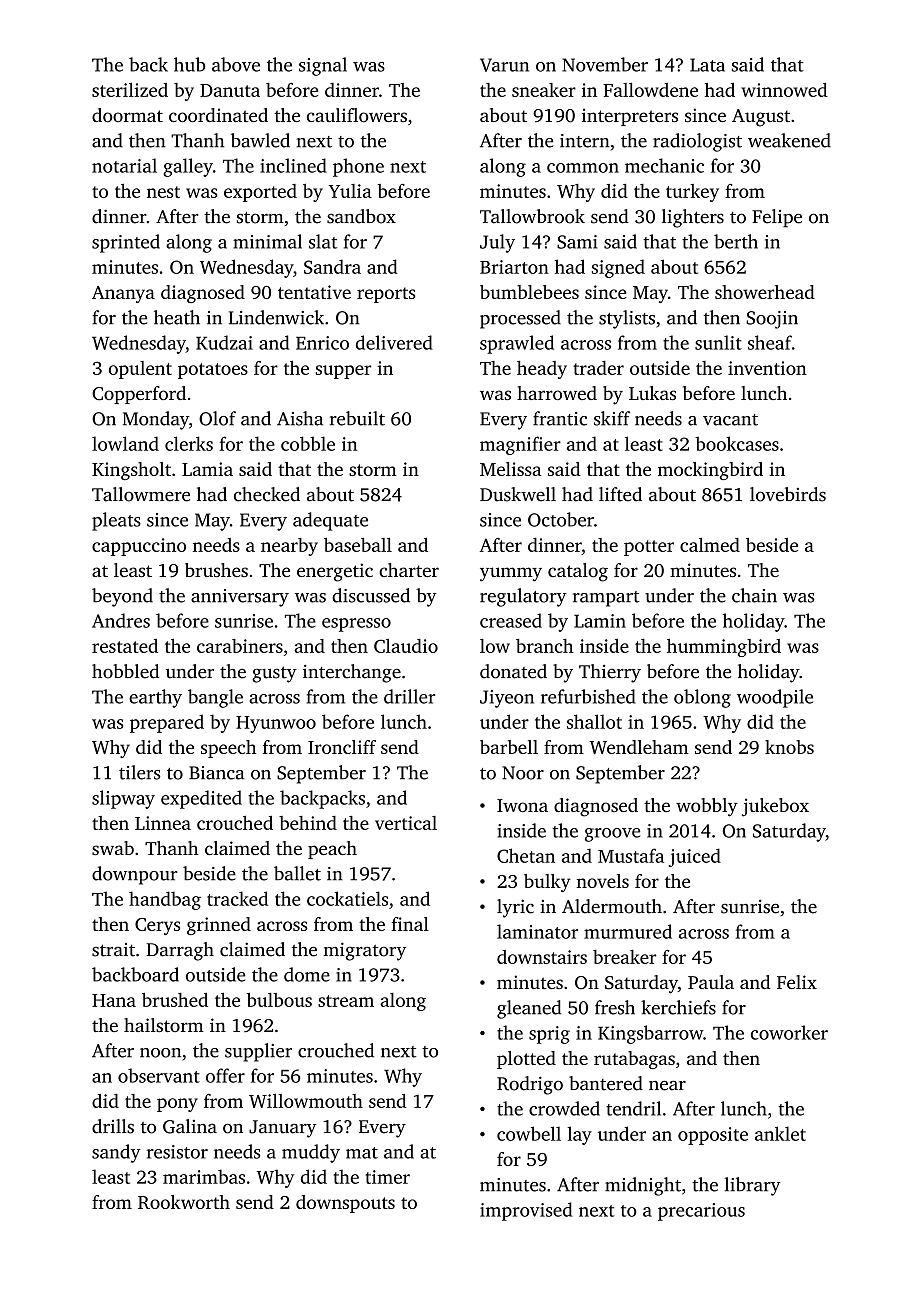 The height and width of the screenshot is (1314, 924). I want to click on charter, so click(409, 570).
